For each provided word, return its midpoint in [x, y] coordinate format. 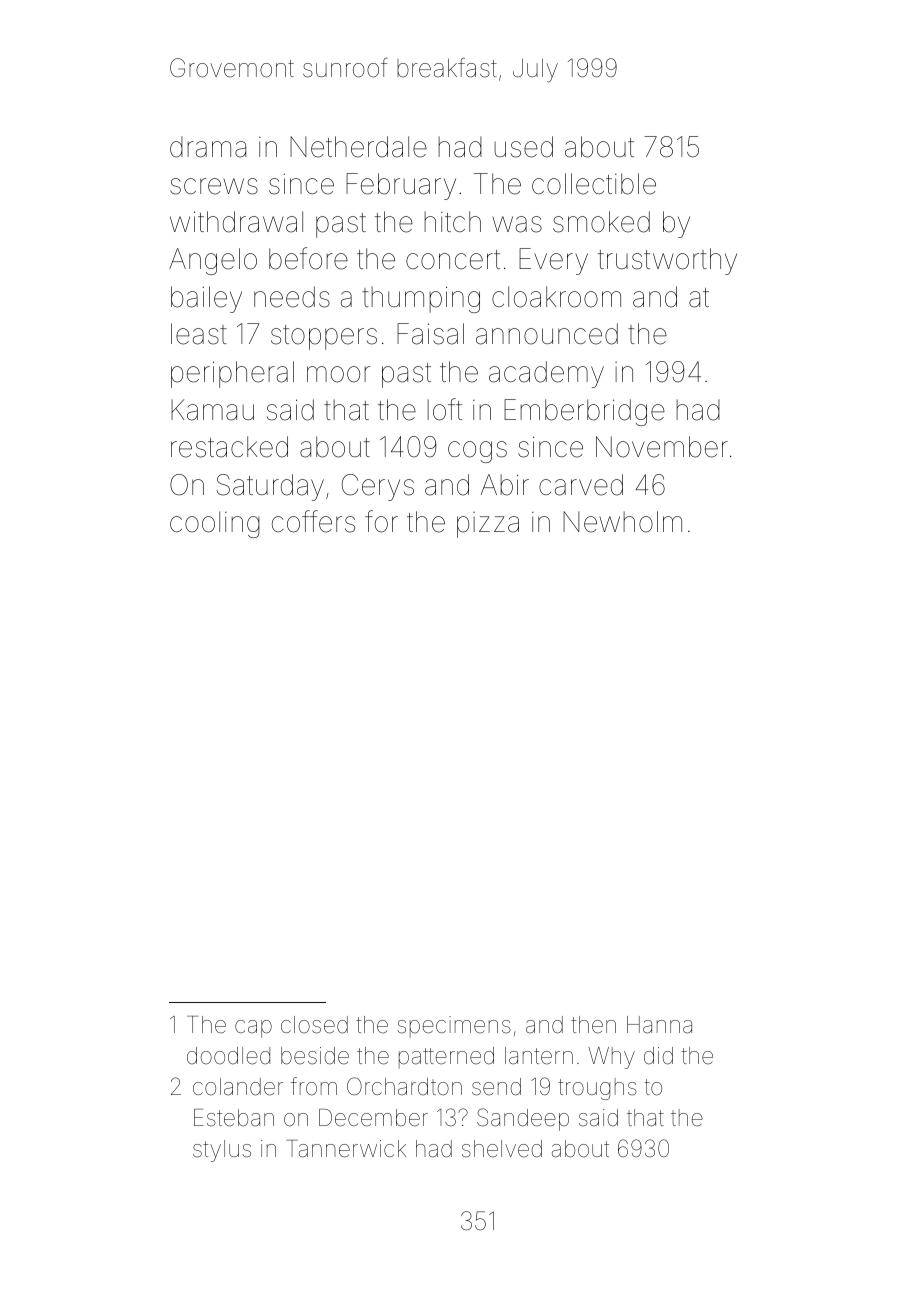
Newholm [622, 522]
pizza [488, 525]
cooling [215, 524]
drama [208, 147]
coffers [313, 521]
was [517, 224]
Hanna [659, 1025]
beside [315, 1056]
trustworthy [667, 261]
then [593, 1025]
